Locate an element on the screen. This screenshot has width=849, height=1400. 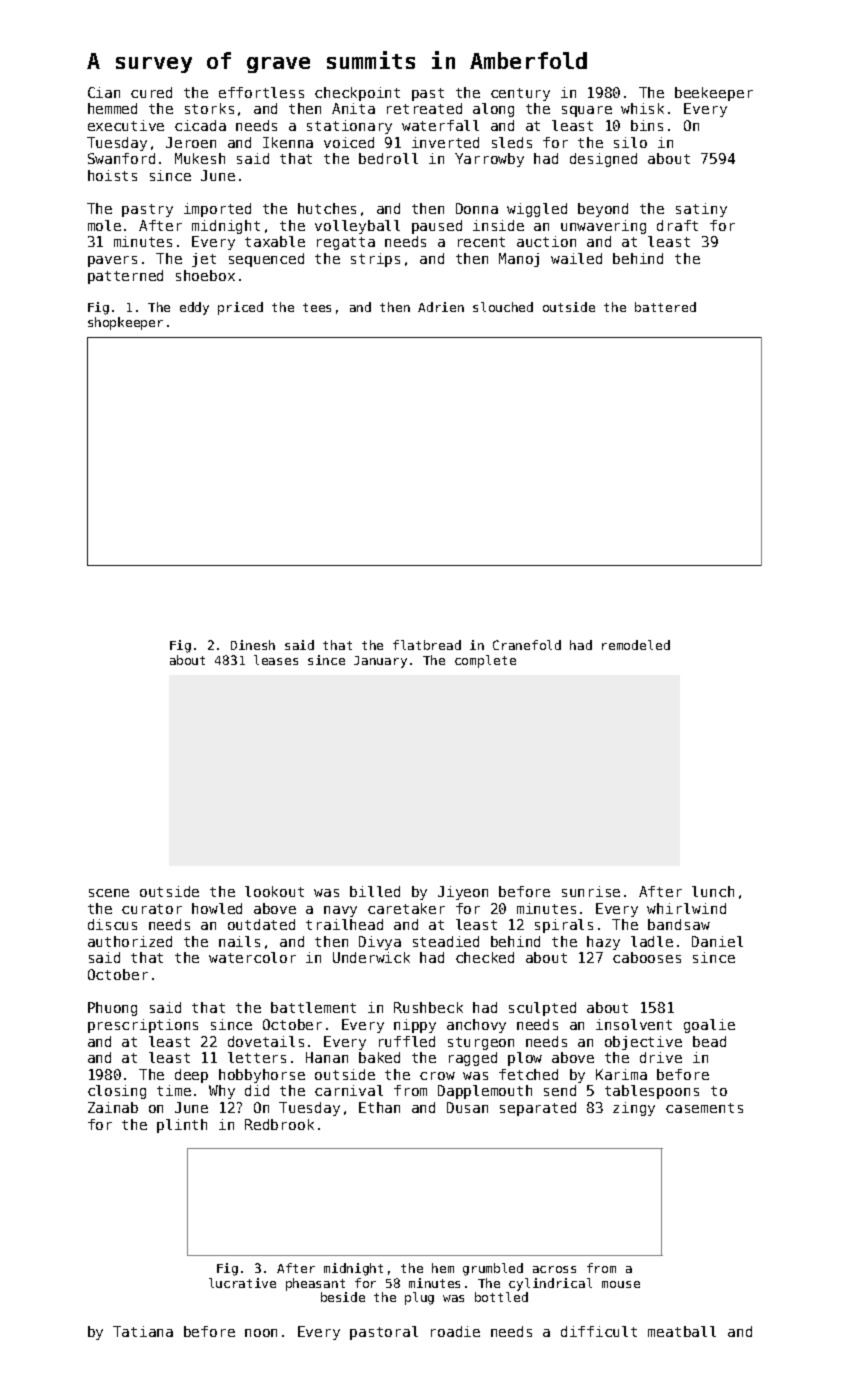
shopkeeper is located at coordinates (125, 323).
